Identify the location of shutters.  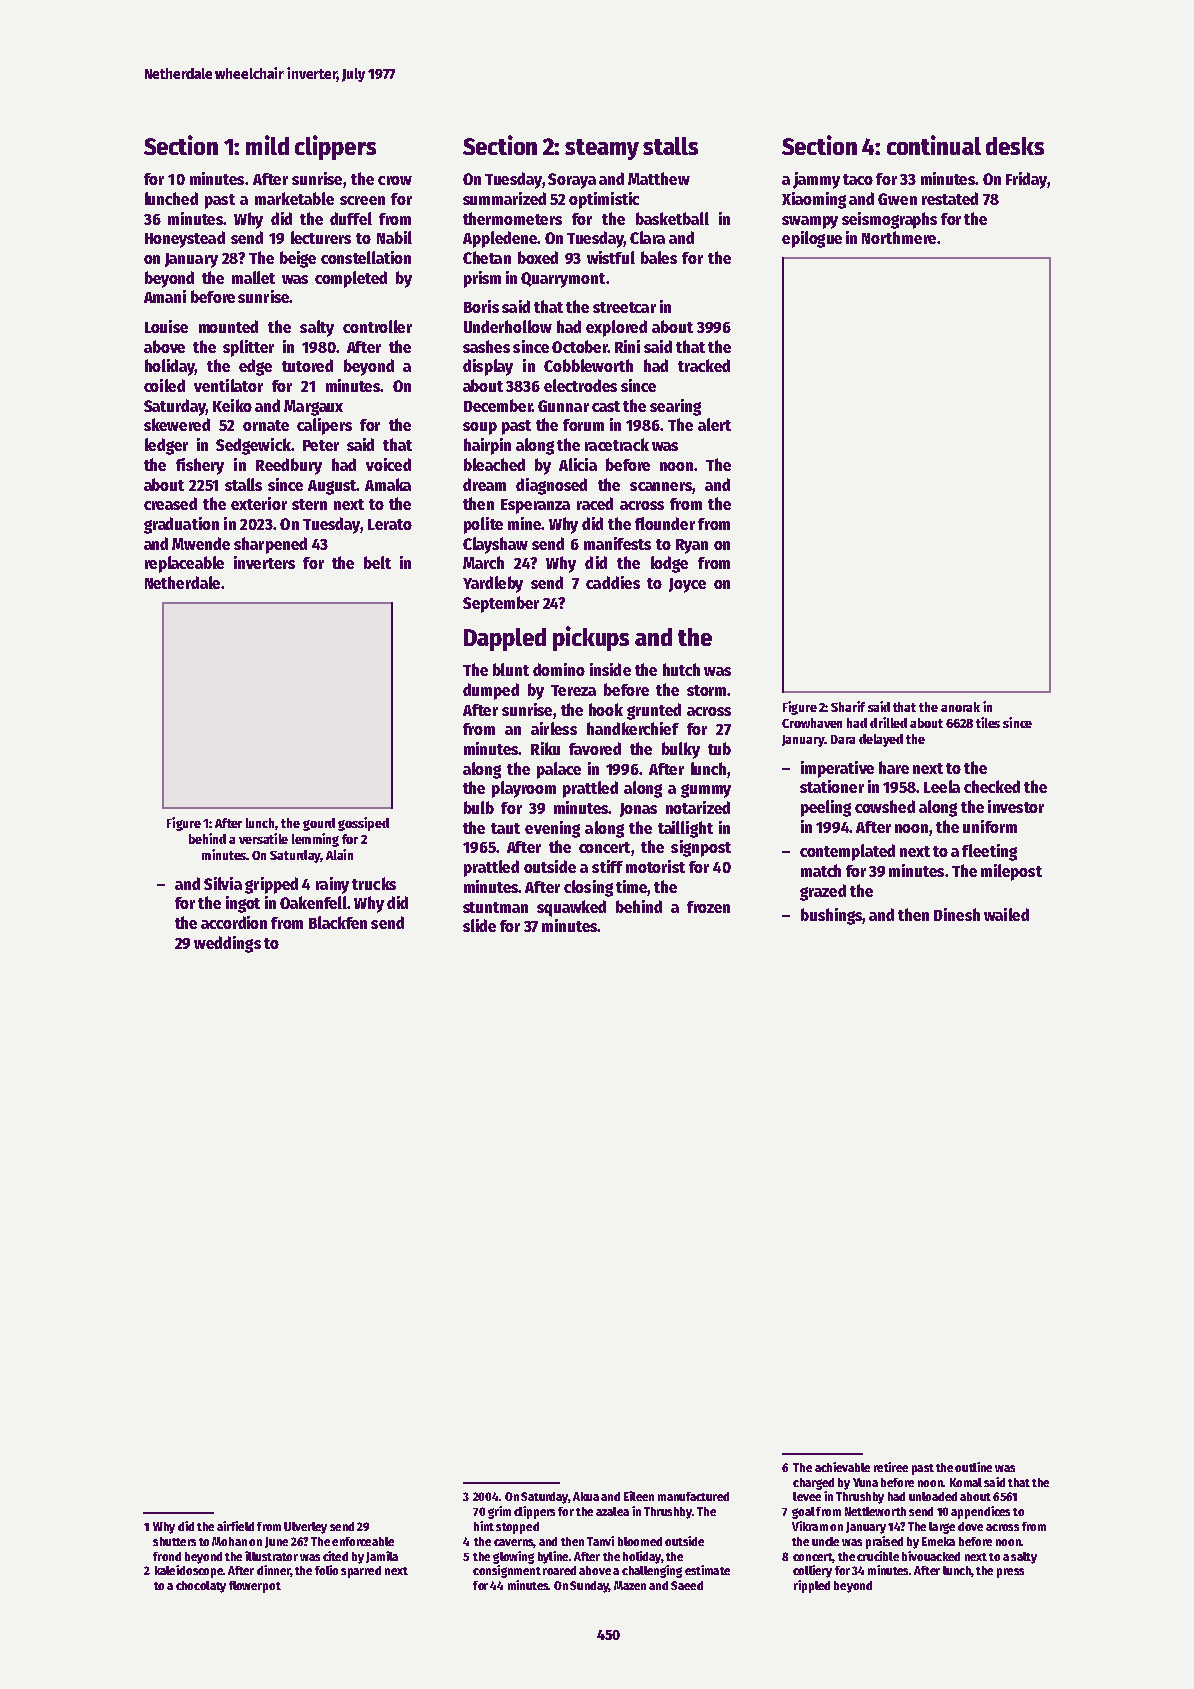
(174, 1541).
